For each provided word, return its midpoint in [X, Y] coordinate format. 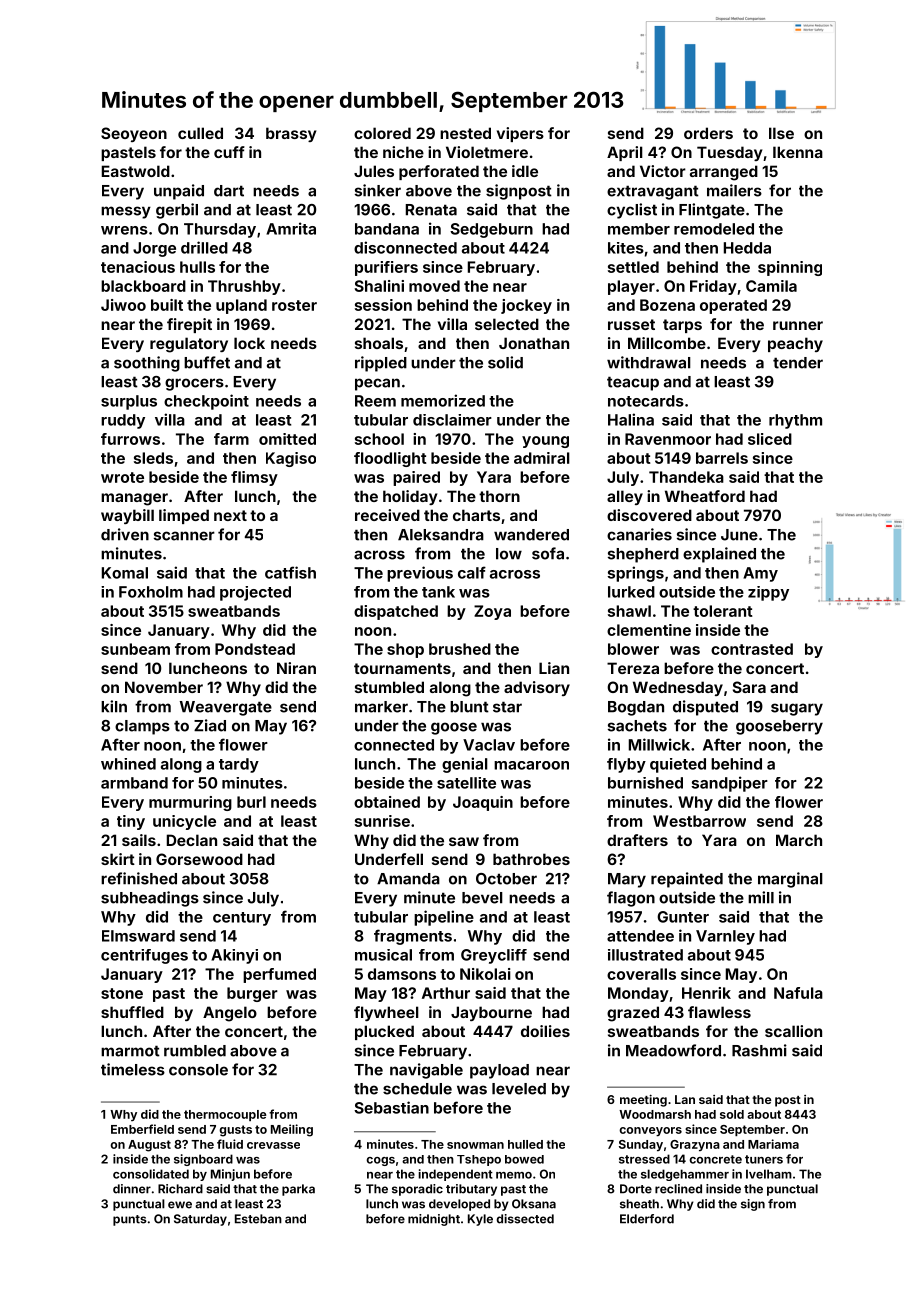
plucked [384, 1032]
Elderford [647, 1219]
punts [130, 1220]
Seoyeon [134, 134]
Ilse [781, 133]
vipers [520, 134]
